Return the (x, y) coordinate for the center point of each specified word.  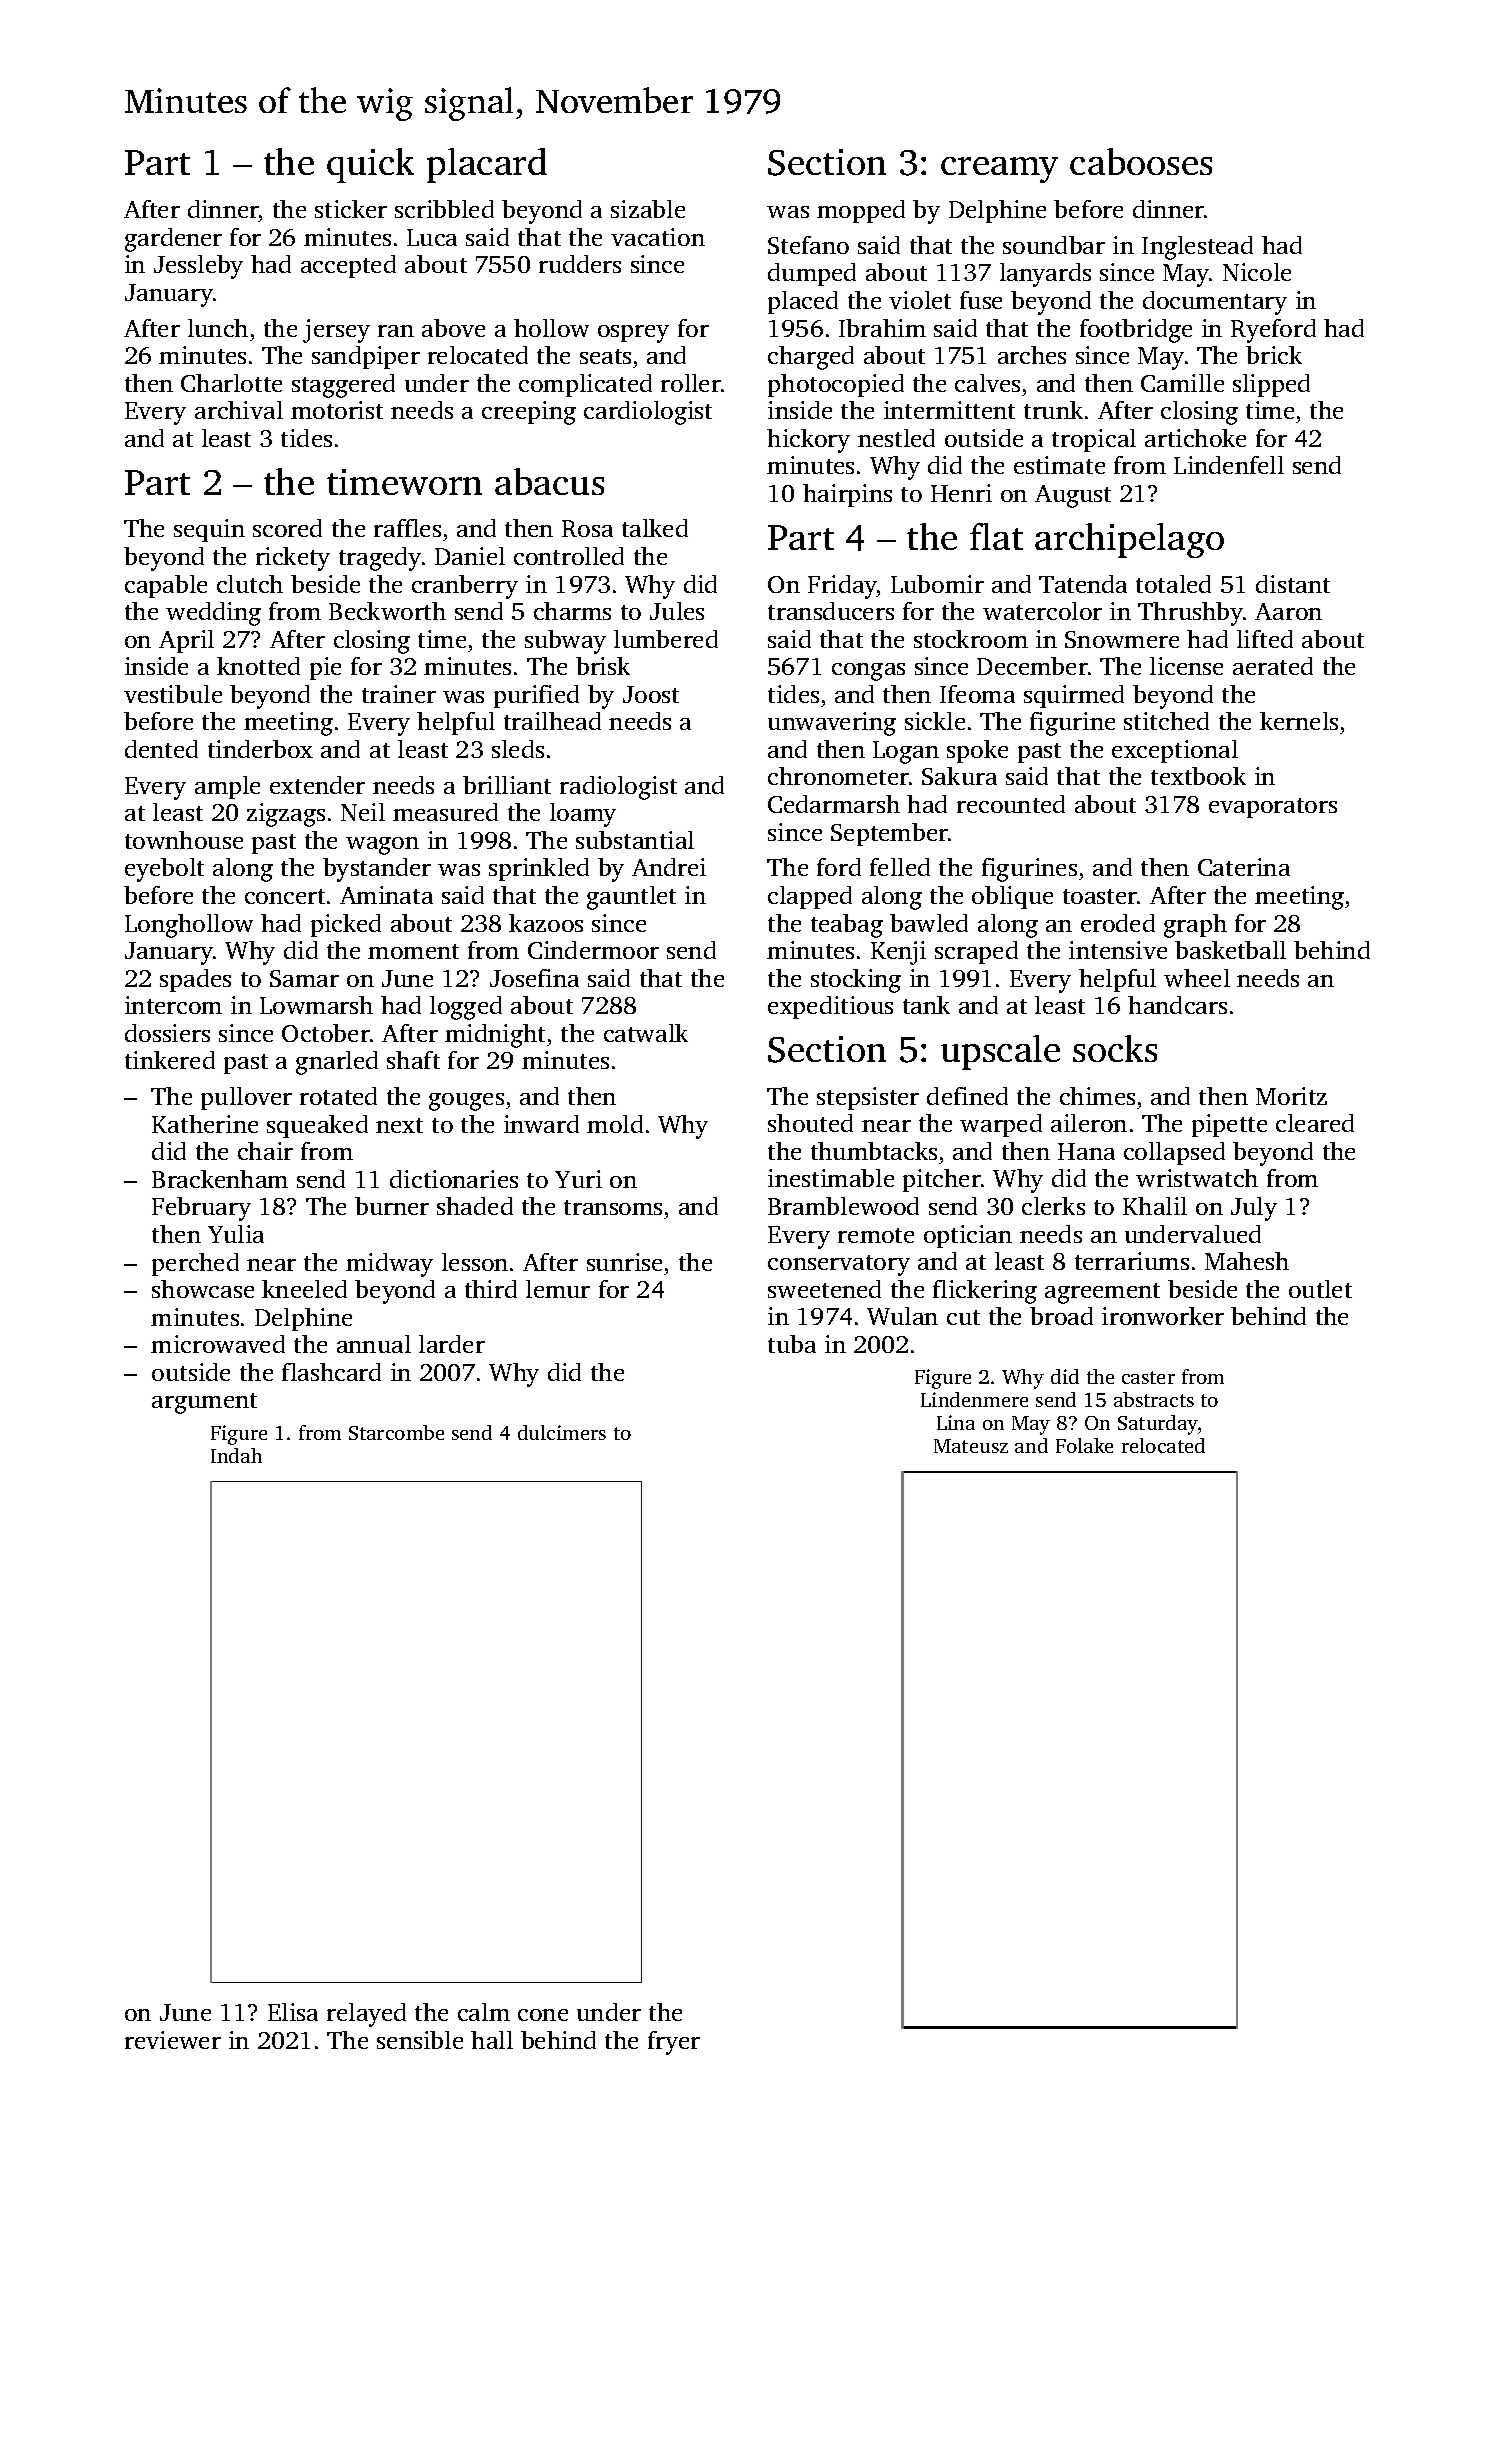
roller (691, 383)
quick (370, 165)
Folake (1084, 1445)
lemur (558, 1289)
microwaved (218, 1344)
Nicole (1257, 272)
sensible (420, 2040)
